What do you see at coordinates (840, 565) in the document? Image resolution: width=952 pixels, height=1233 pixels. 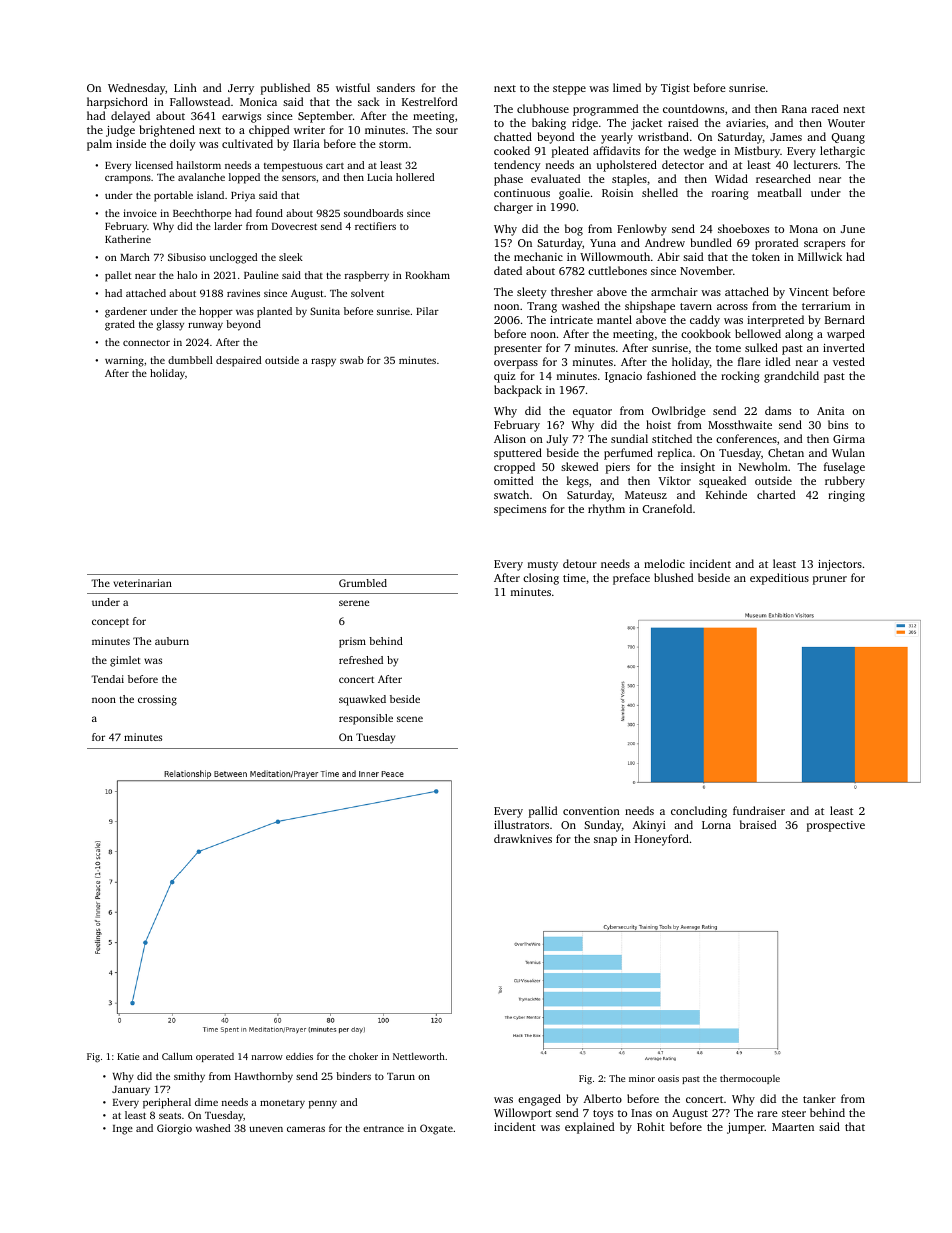 I see `injectors` at bounding box center [840, 565].
